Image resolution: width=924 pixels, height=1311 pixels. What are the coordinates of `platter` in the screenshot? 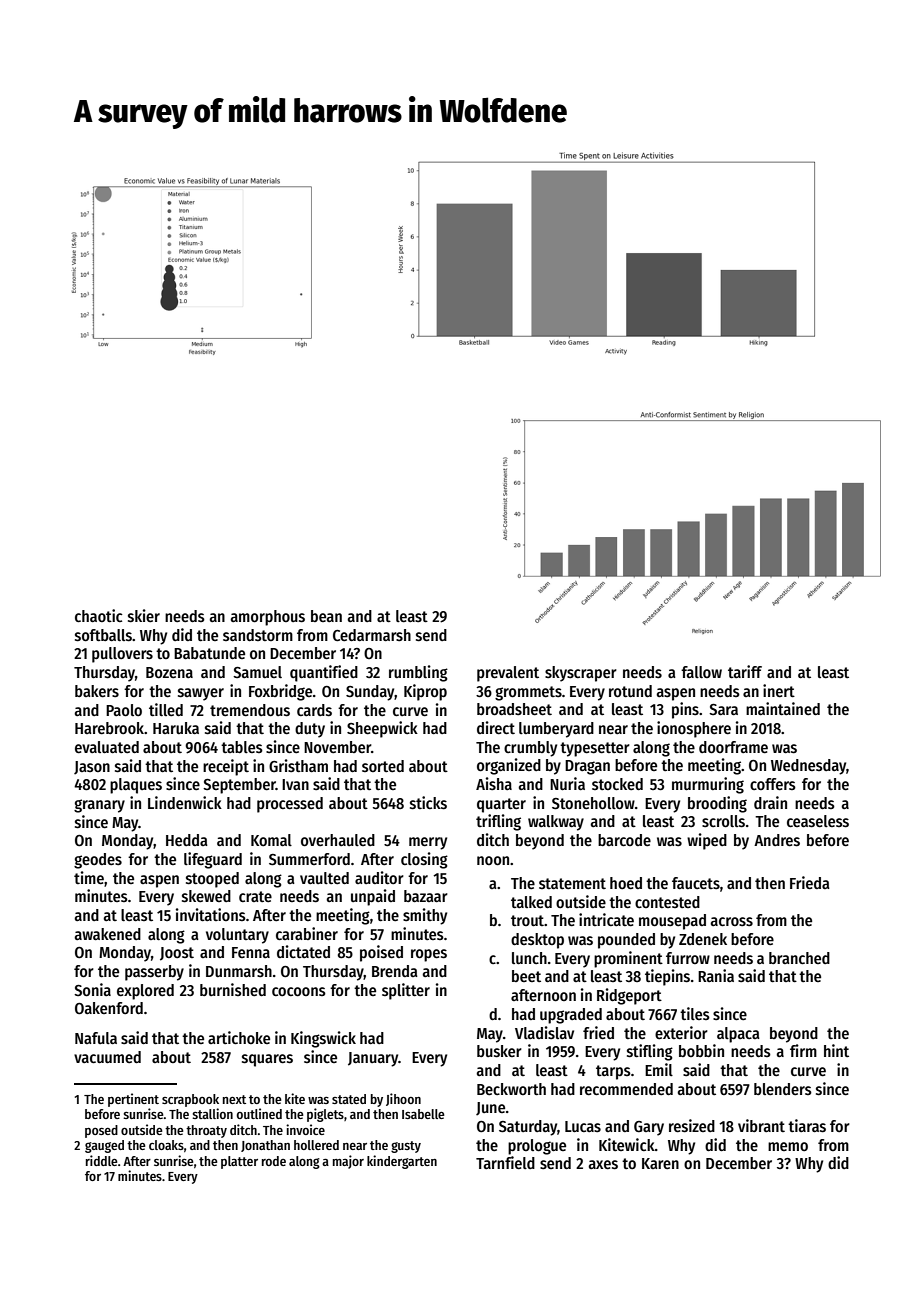 It's located at (239, 1162).
